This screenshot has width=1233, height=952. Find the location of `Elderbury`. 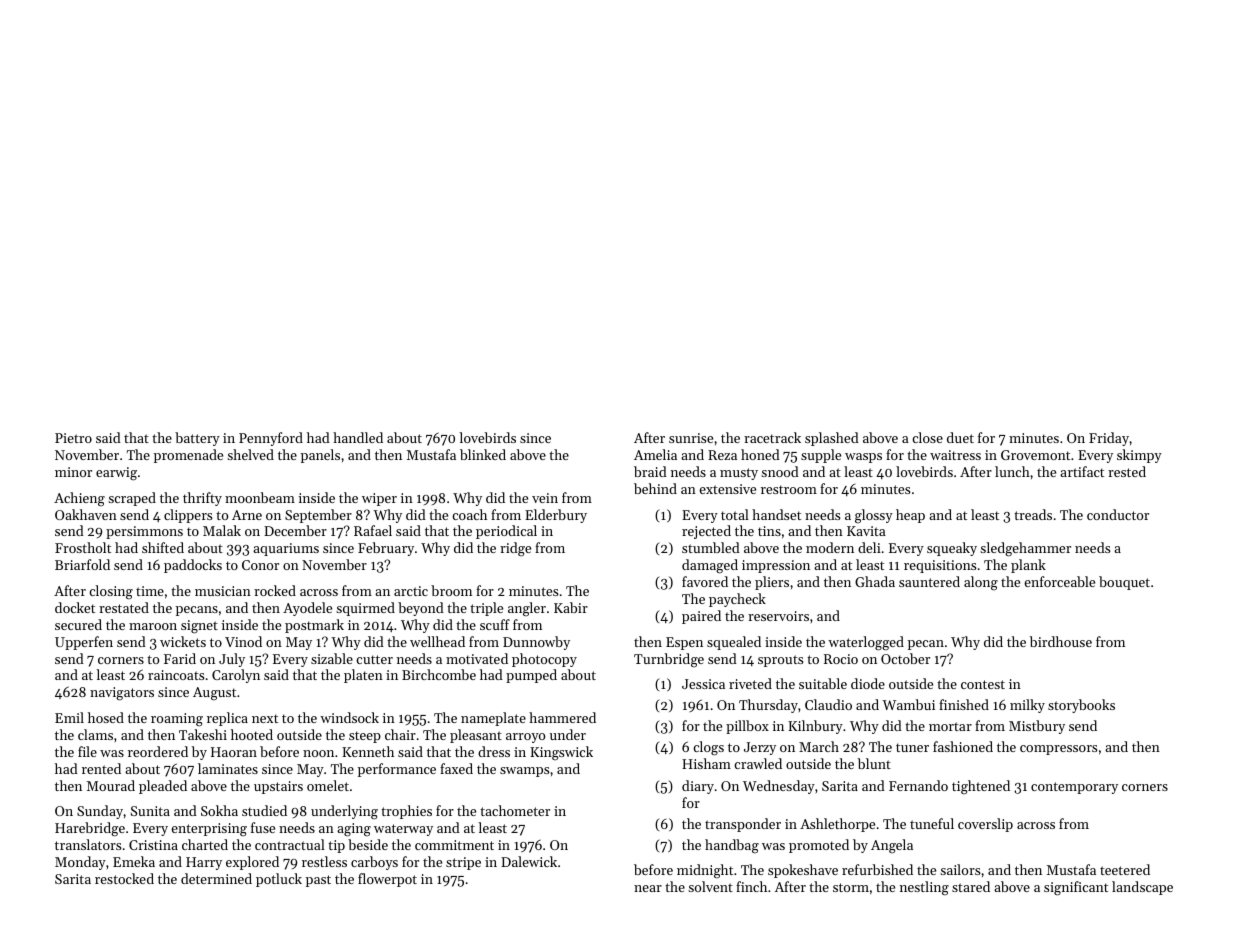

Elderbury is located at coordinates (556, 516).
